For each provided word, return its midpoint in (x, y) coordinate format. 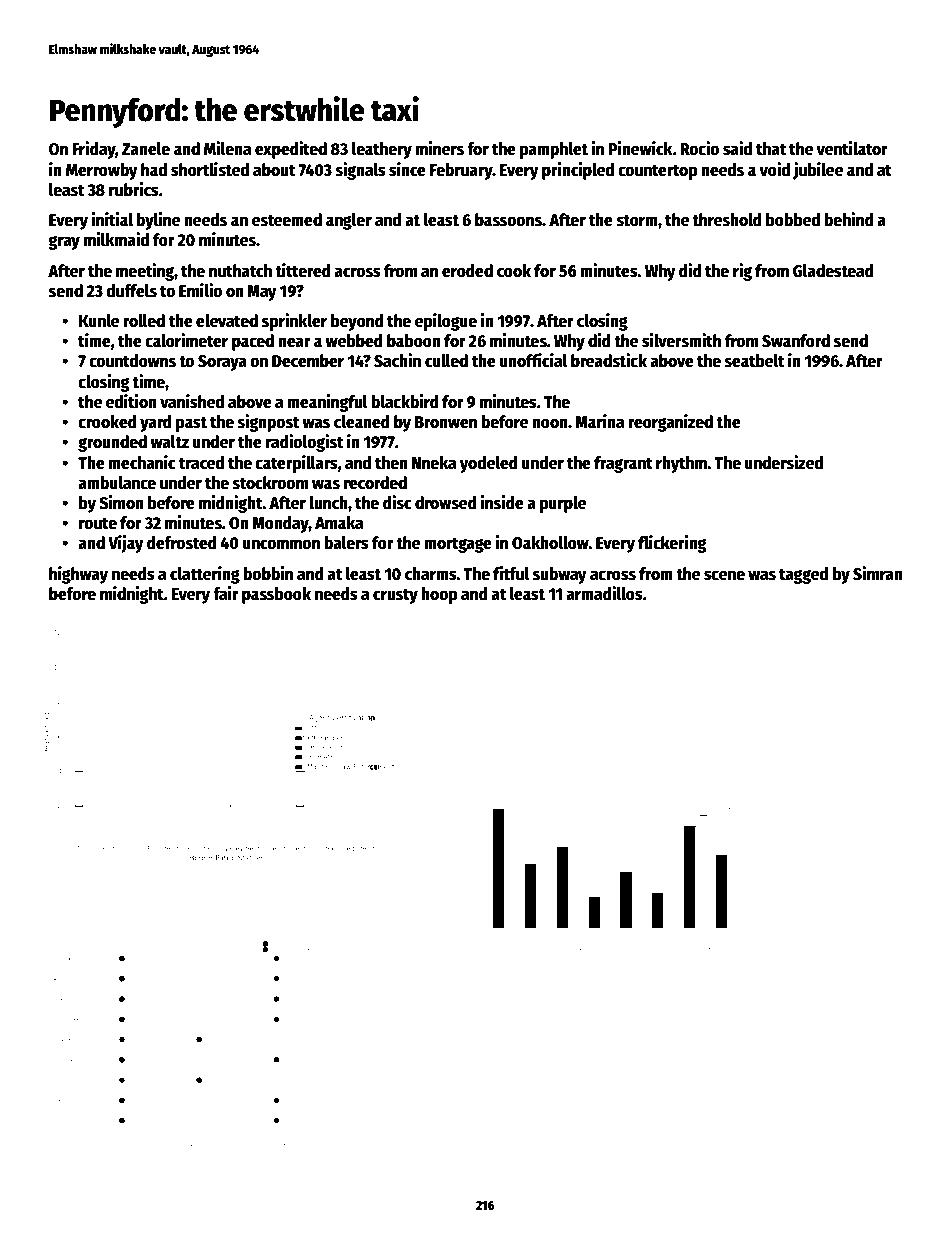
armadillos (604, 593)
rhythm (681, 464)
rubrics (134, 189)
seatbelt (754, 361)
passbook (276, 595)
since (407, 169)
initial (112, 219)
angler (349, 221)
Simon (121, 502)
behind (849, 219)
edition (131, 401)
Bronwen (446, 422)
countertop (658, 172)
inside (502, 502)
